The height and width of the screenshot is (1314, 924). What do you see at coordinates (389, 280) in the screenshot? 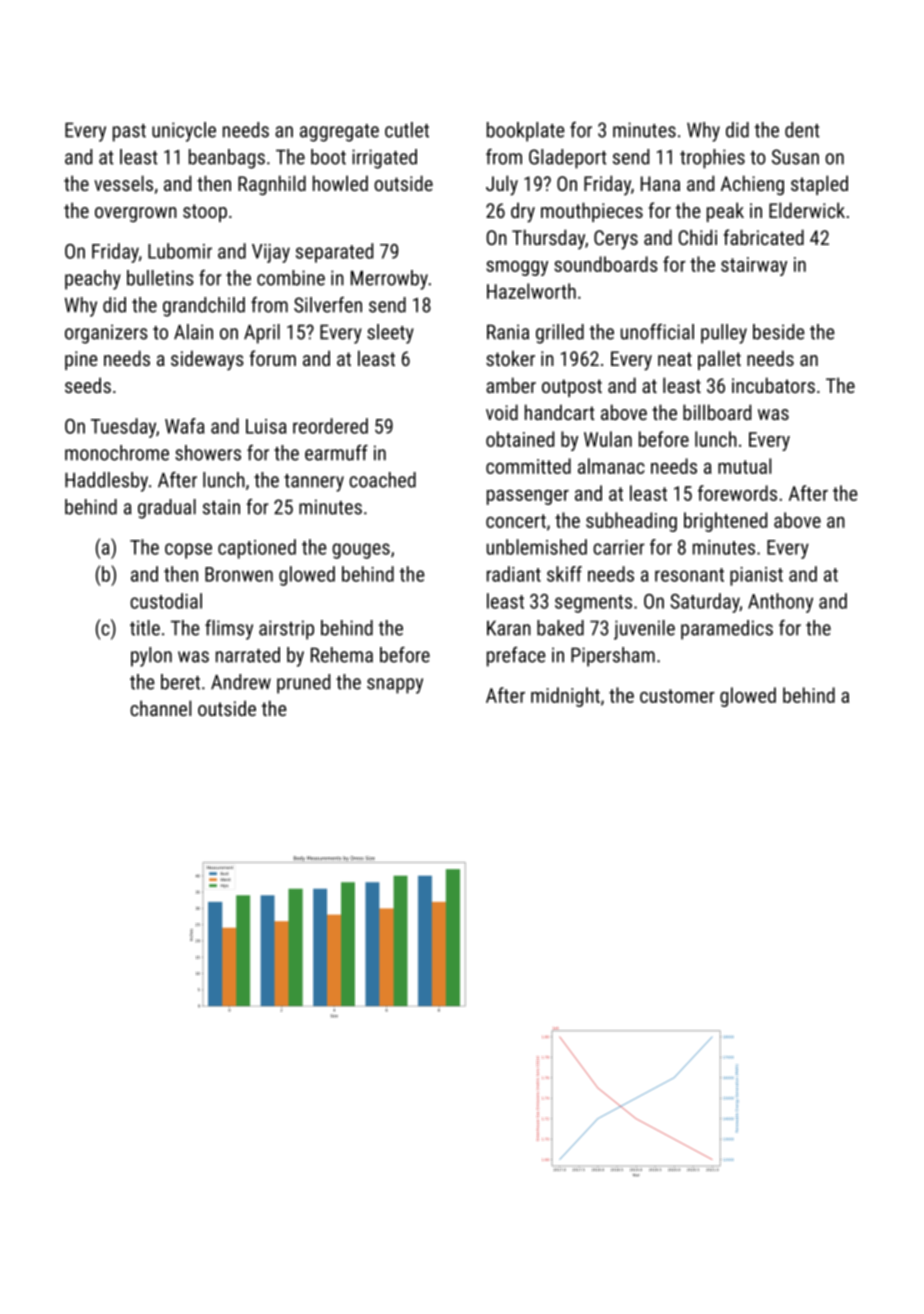
I see `Merrowby` at bounding box center [389, 280].
